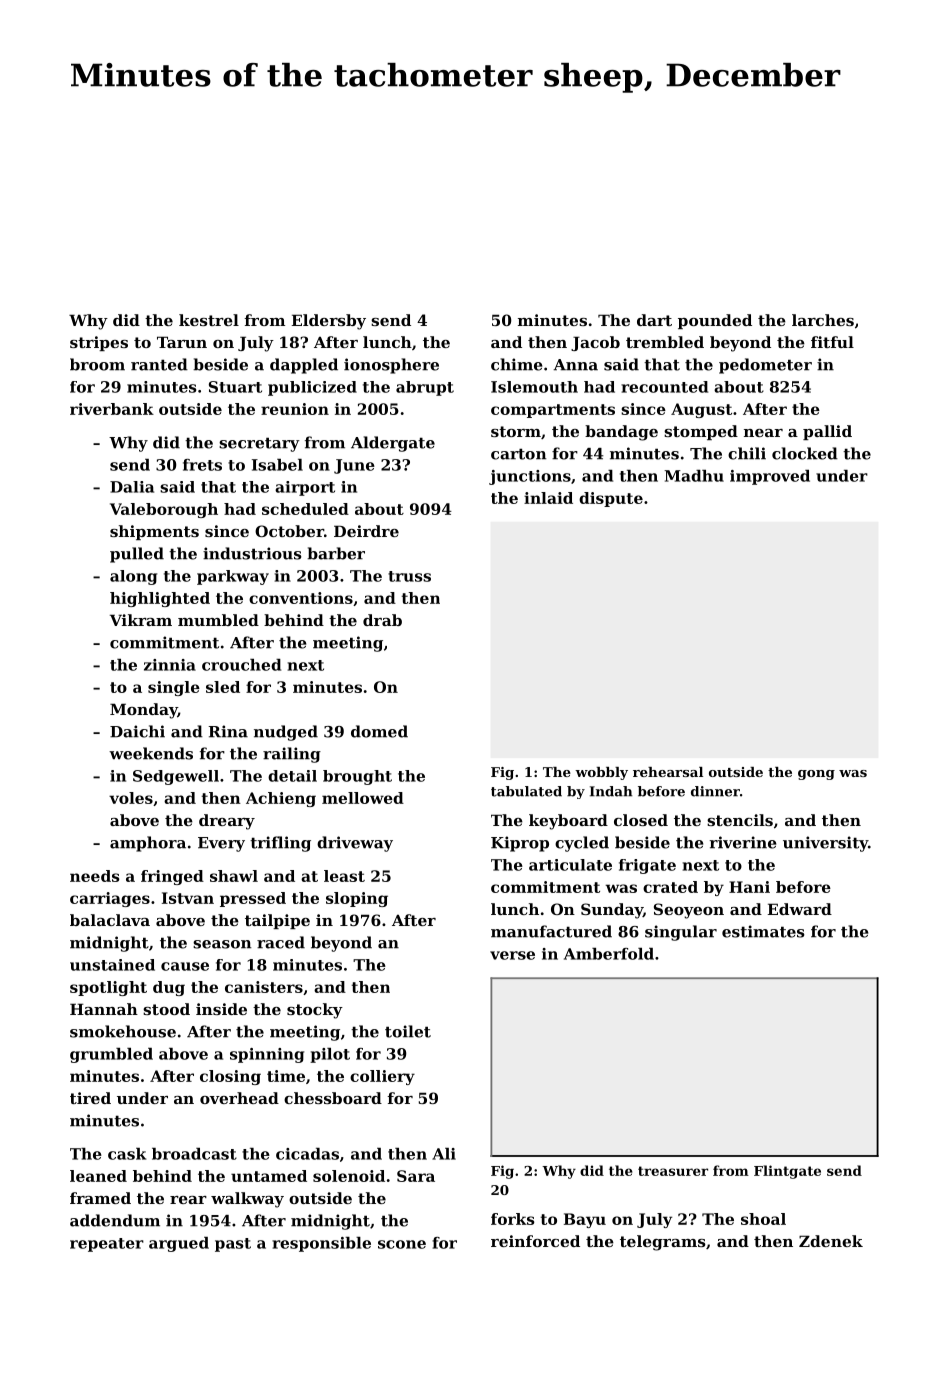 This screenshot has height=1373, width=948. I want to click on verse, so click(512, 955).
